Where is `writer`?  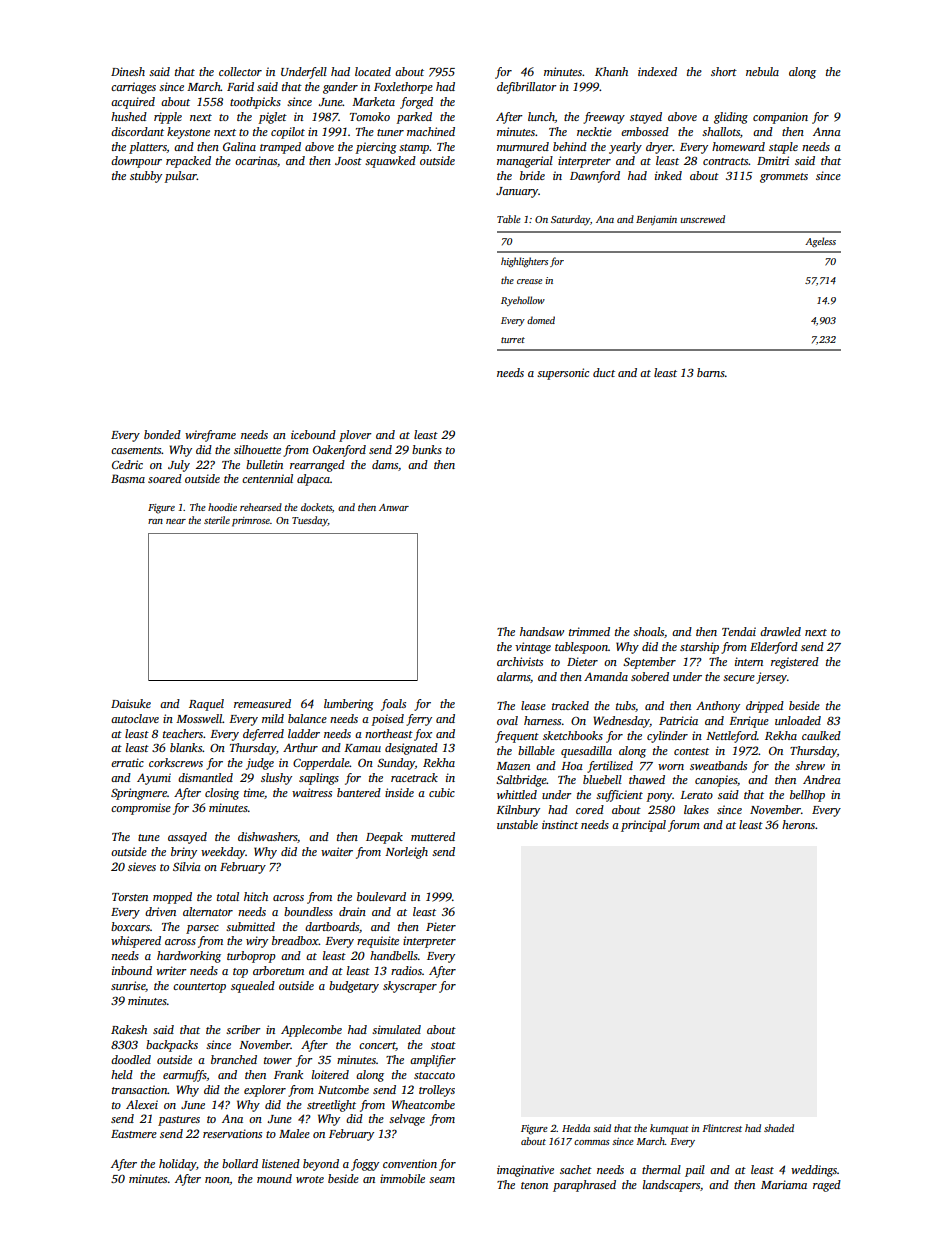
writer is located at coordinates (171, 970).
